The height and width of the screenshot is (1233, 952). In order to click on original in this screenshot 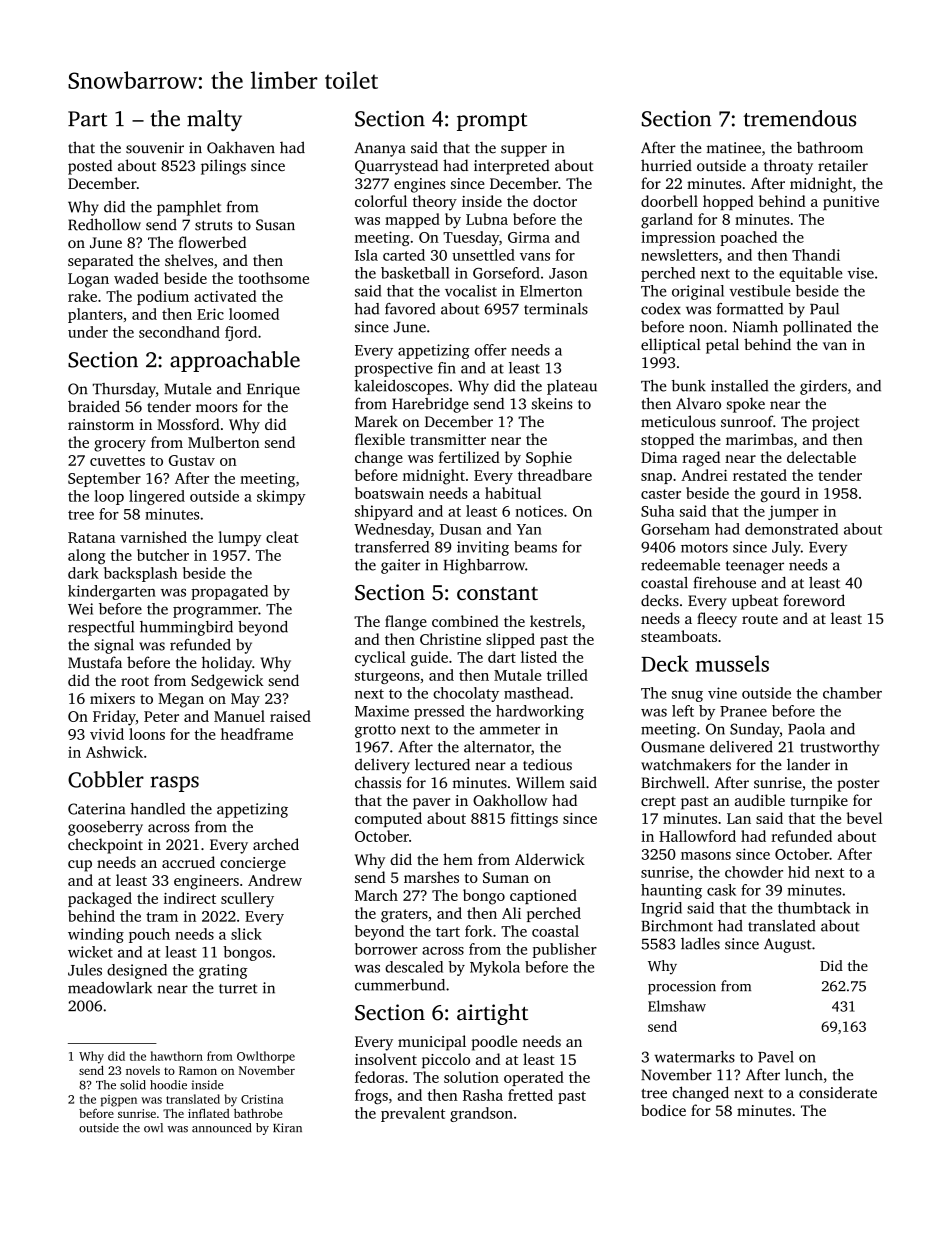, I will do `click(698, 292)`.
